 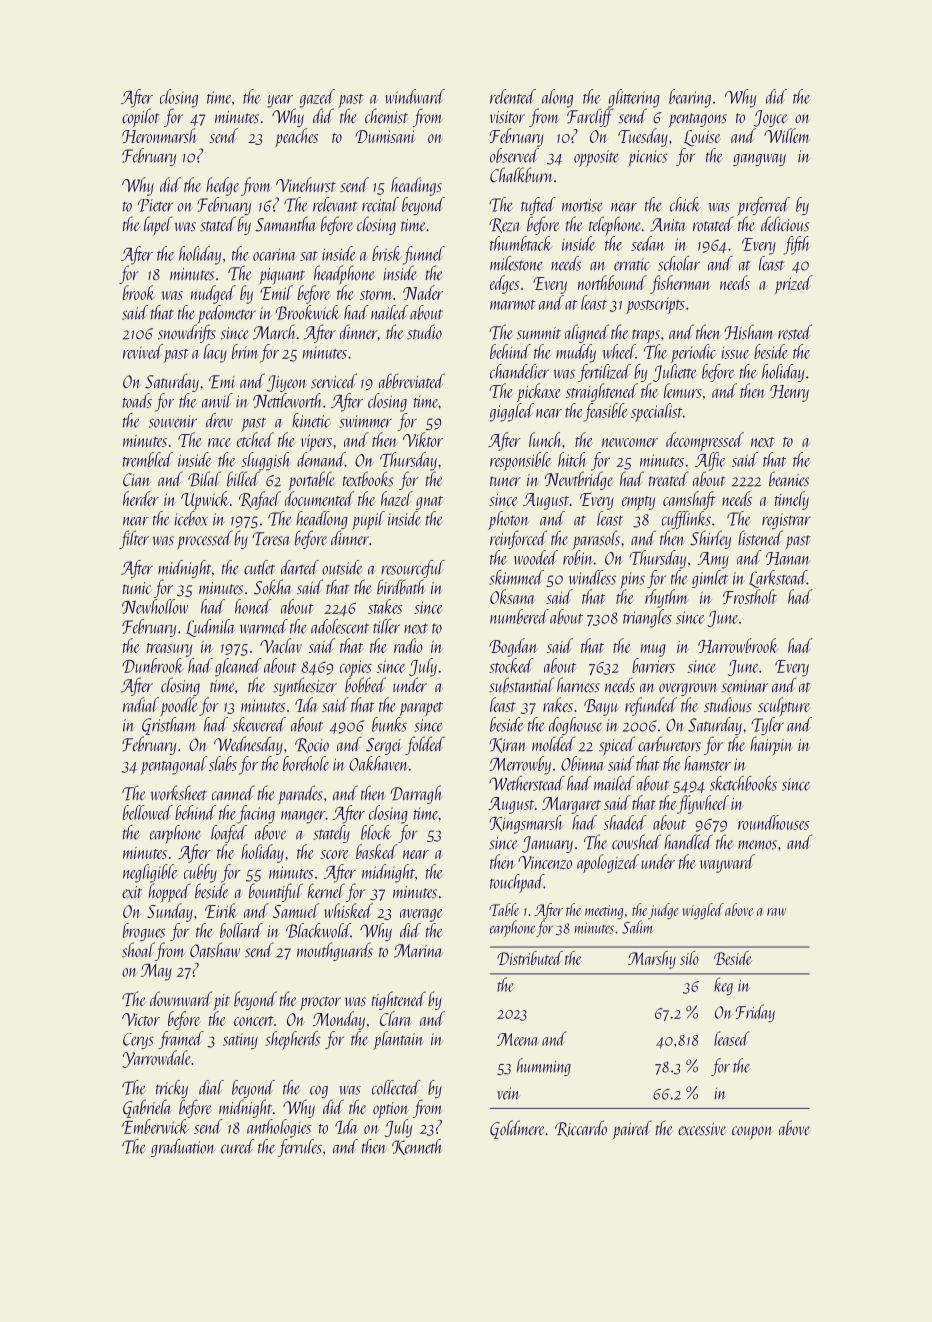 I want to click on rotated, so click(x=713, y=224).
